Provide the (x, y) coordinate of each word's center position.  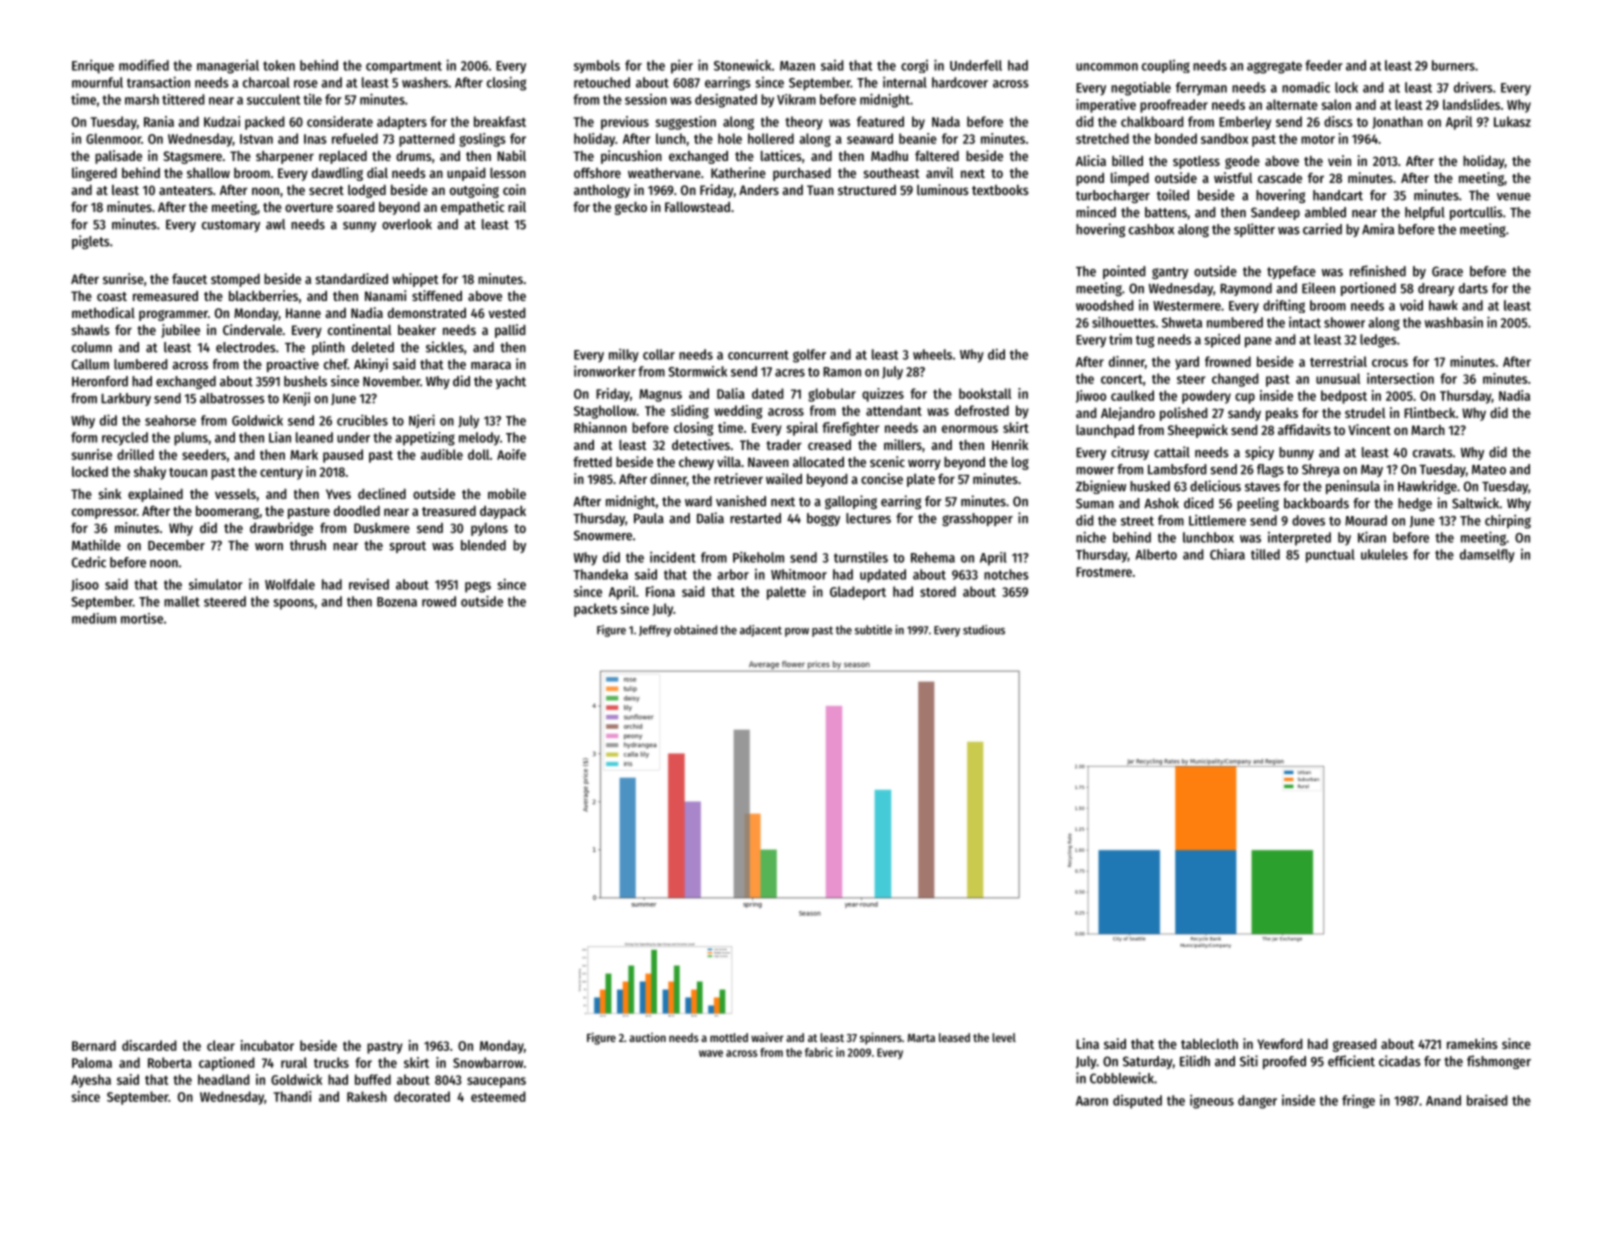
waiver (767, 1037)
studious (984, 630)
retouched (602, 82)
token (279, 65)
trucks (331, 1062)
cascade (1280, 178)
